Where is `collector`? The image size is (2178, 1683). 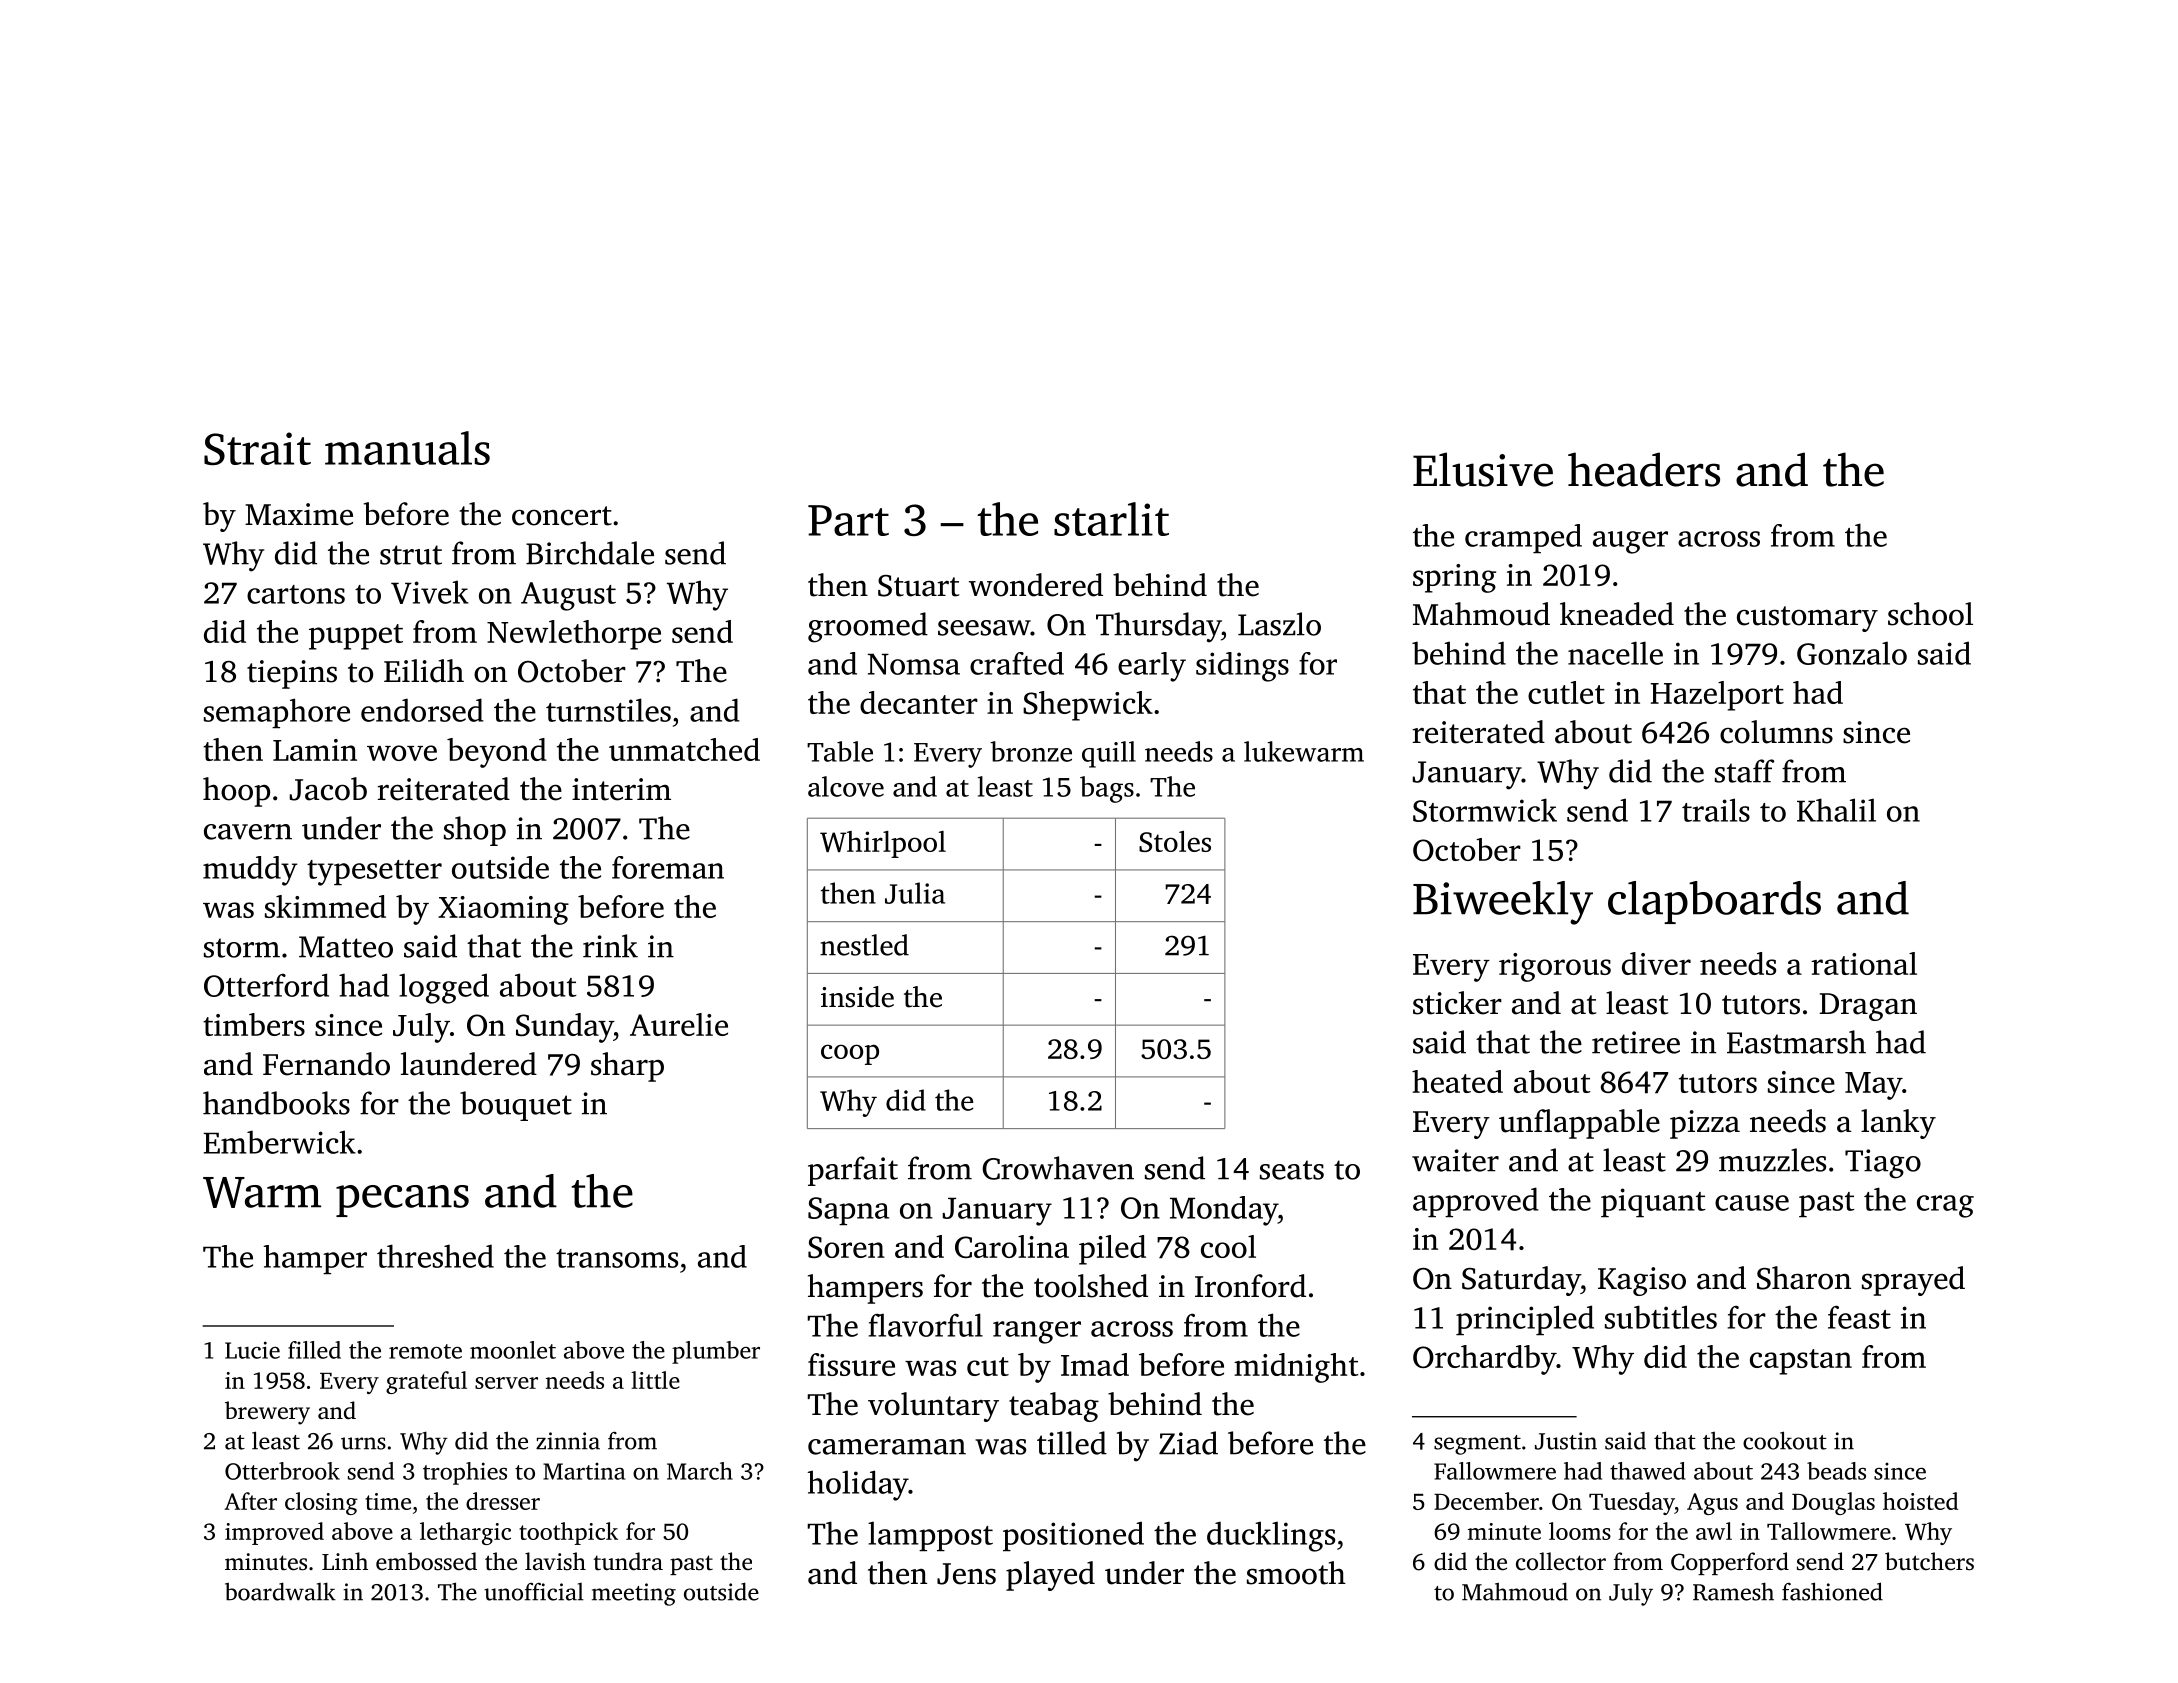 collector is located at coordinates (1561, 1561).
